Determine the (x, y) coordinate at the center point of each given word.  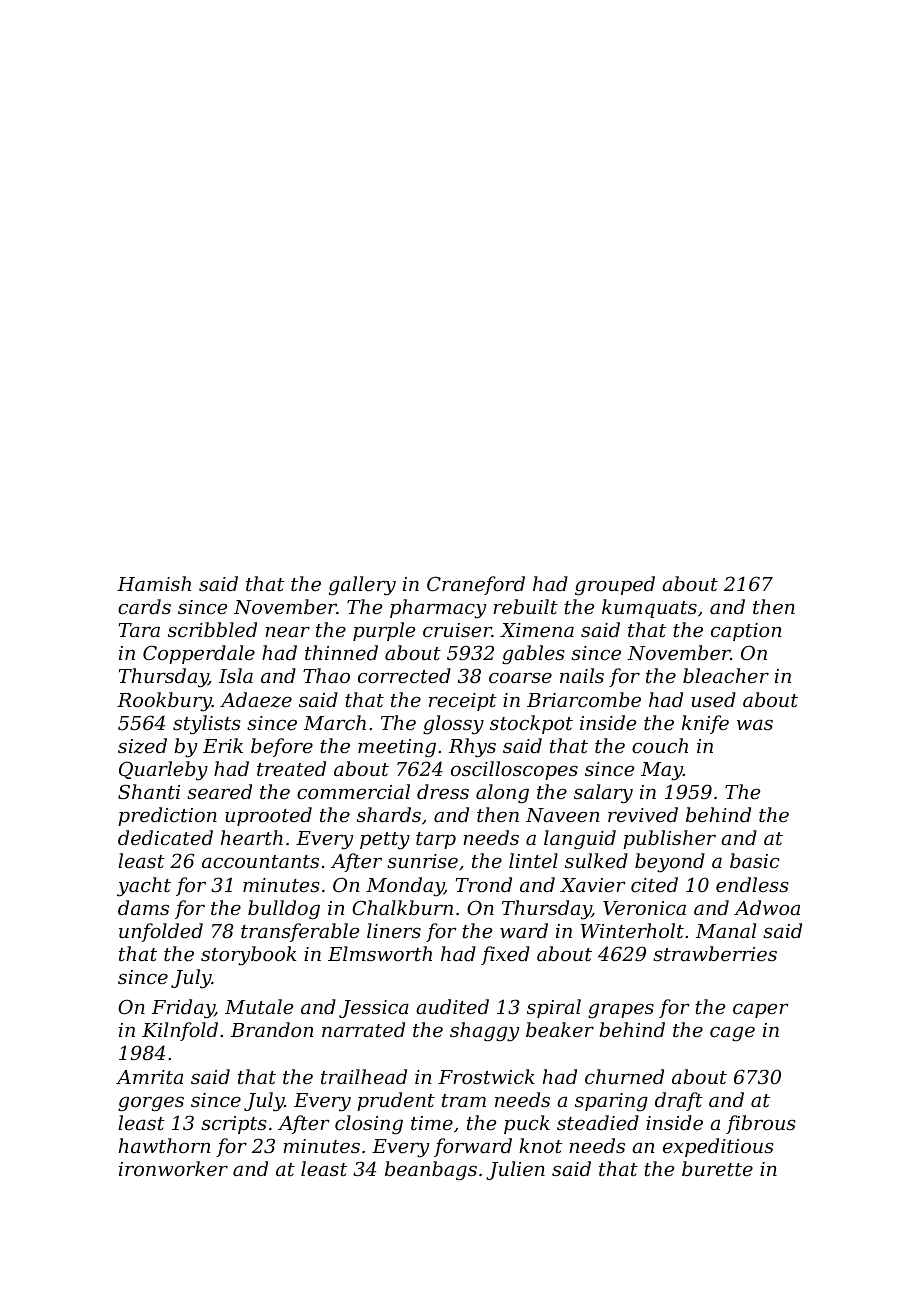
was (755, 724)
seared (219, 791)
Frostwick (486, 1076)
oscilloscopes (514, 770)
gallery (362, 586)
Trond (484, 884)
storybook (248, 956)
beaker (560, 1029)
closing (369, 1125)
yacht (144, 887)
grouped (615, 586)
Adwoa (767, 907)
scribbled (212, 629)
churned (624, 1076)
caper (761, 1010)
